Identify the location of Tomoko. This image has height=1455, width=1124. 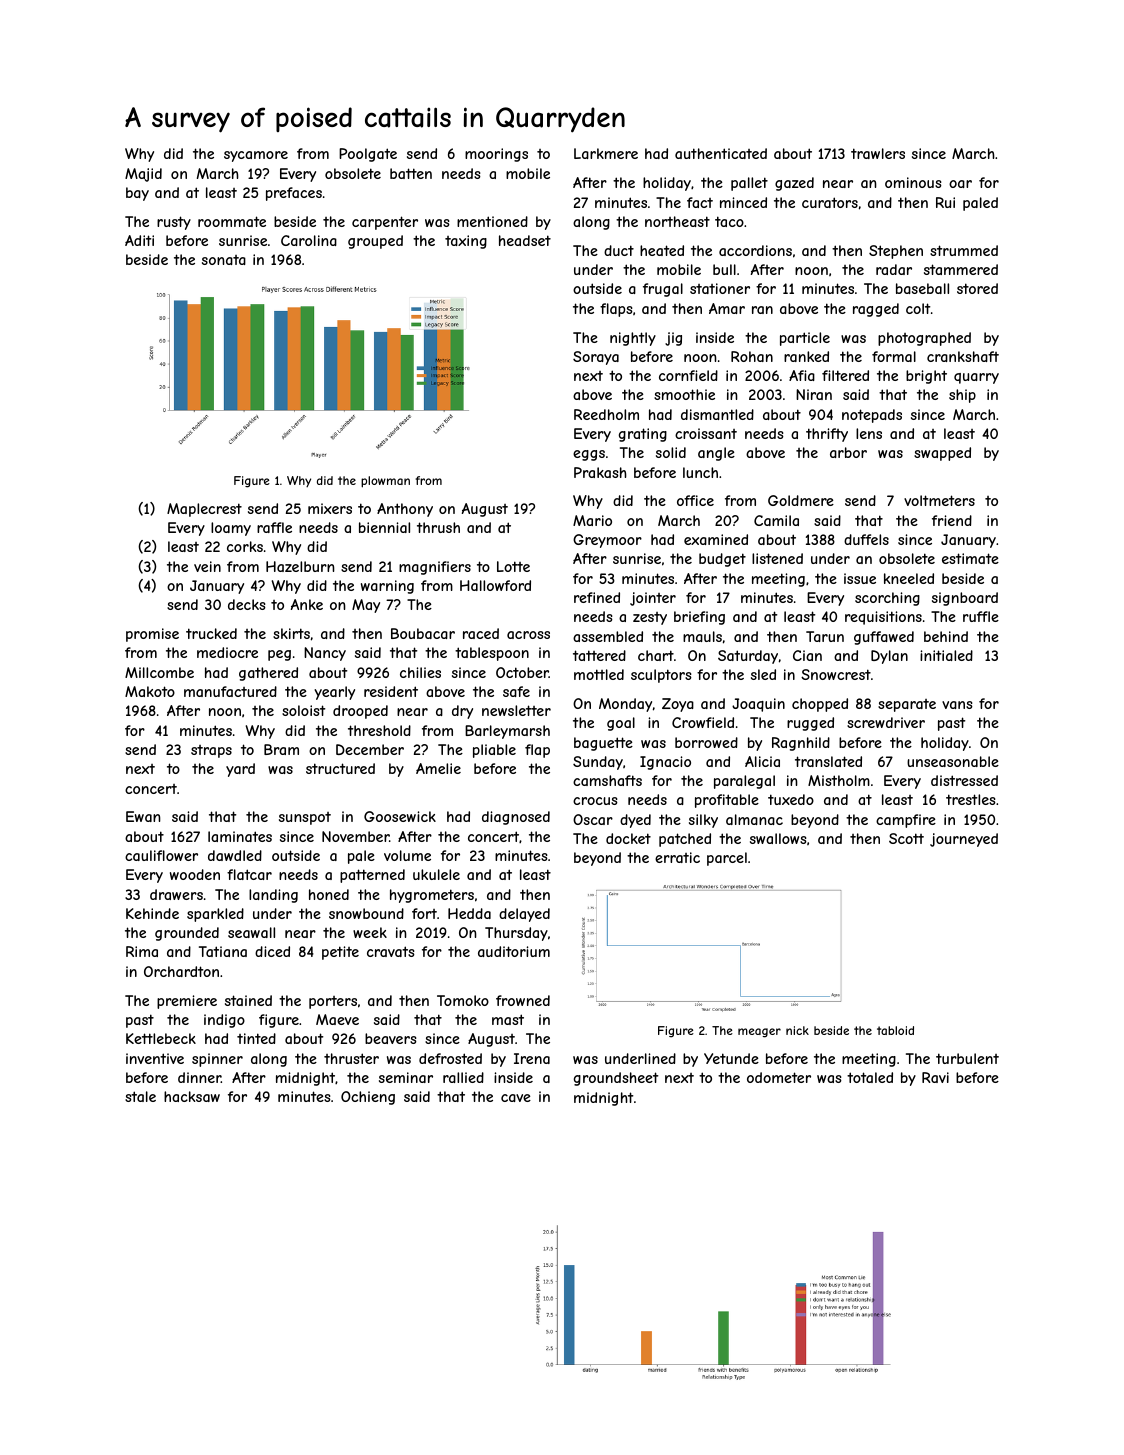
(463, 1000).
